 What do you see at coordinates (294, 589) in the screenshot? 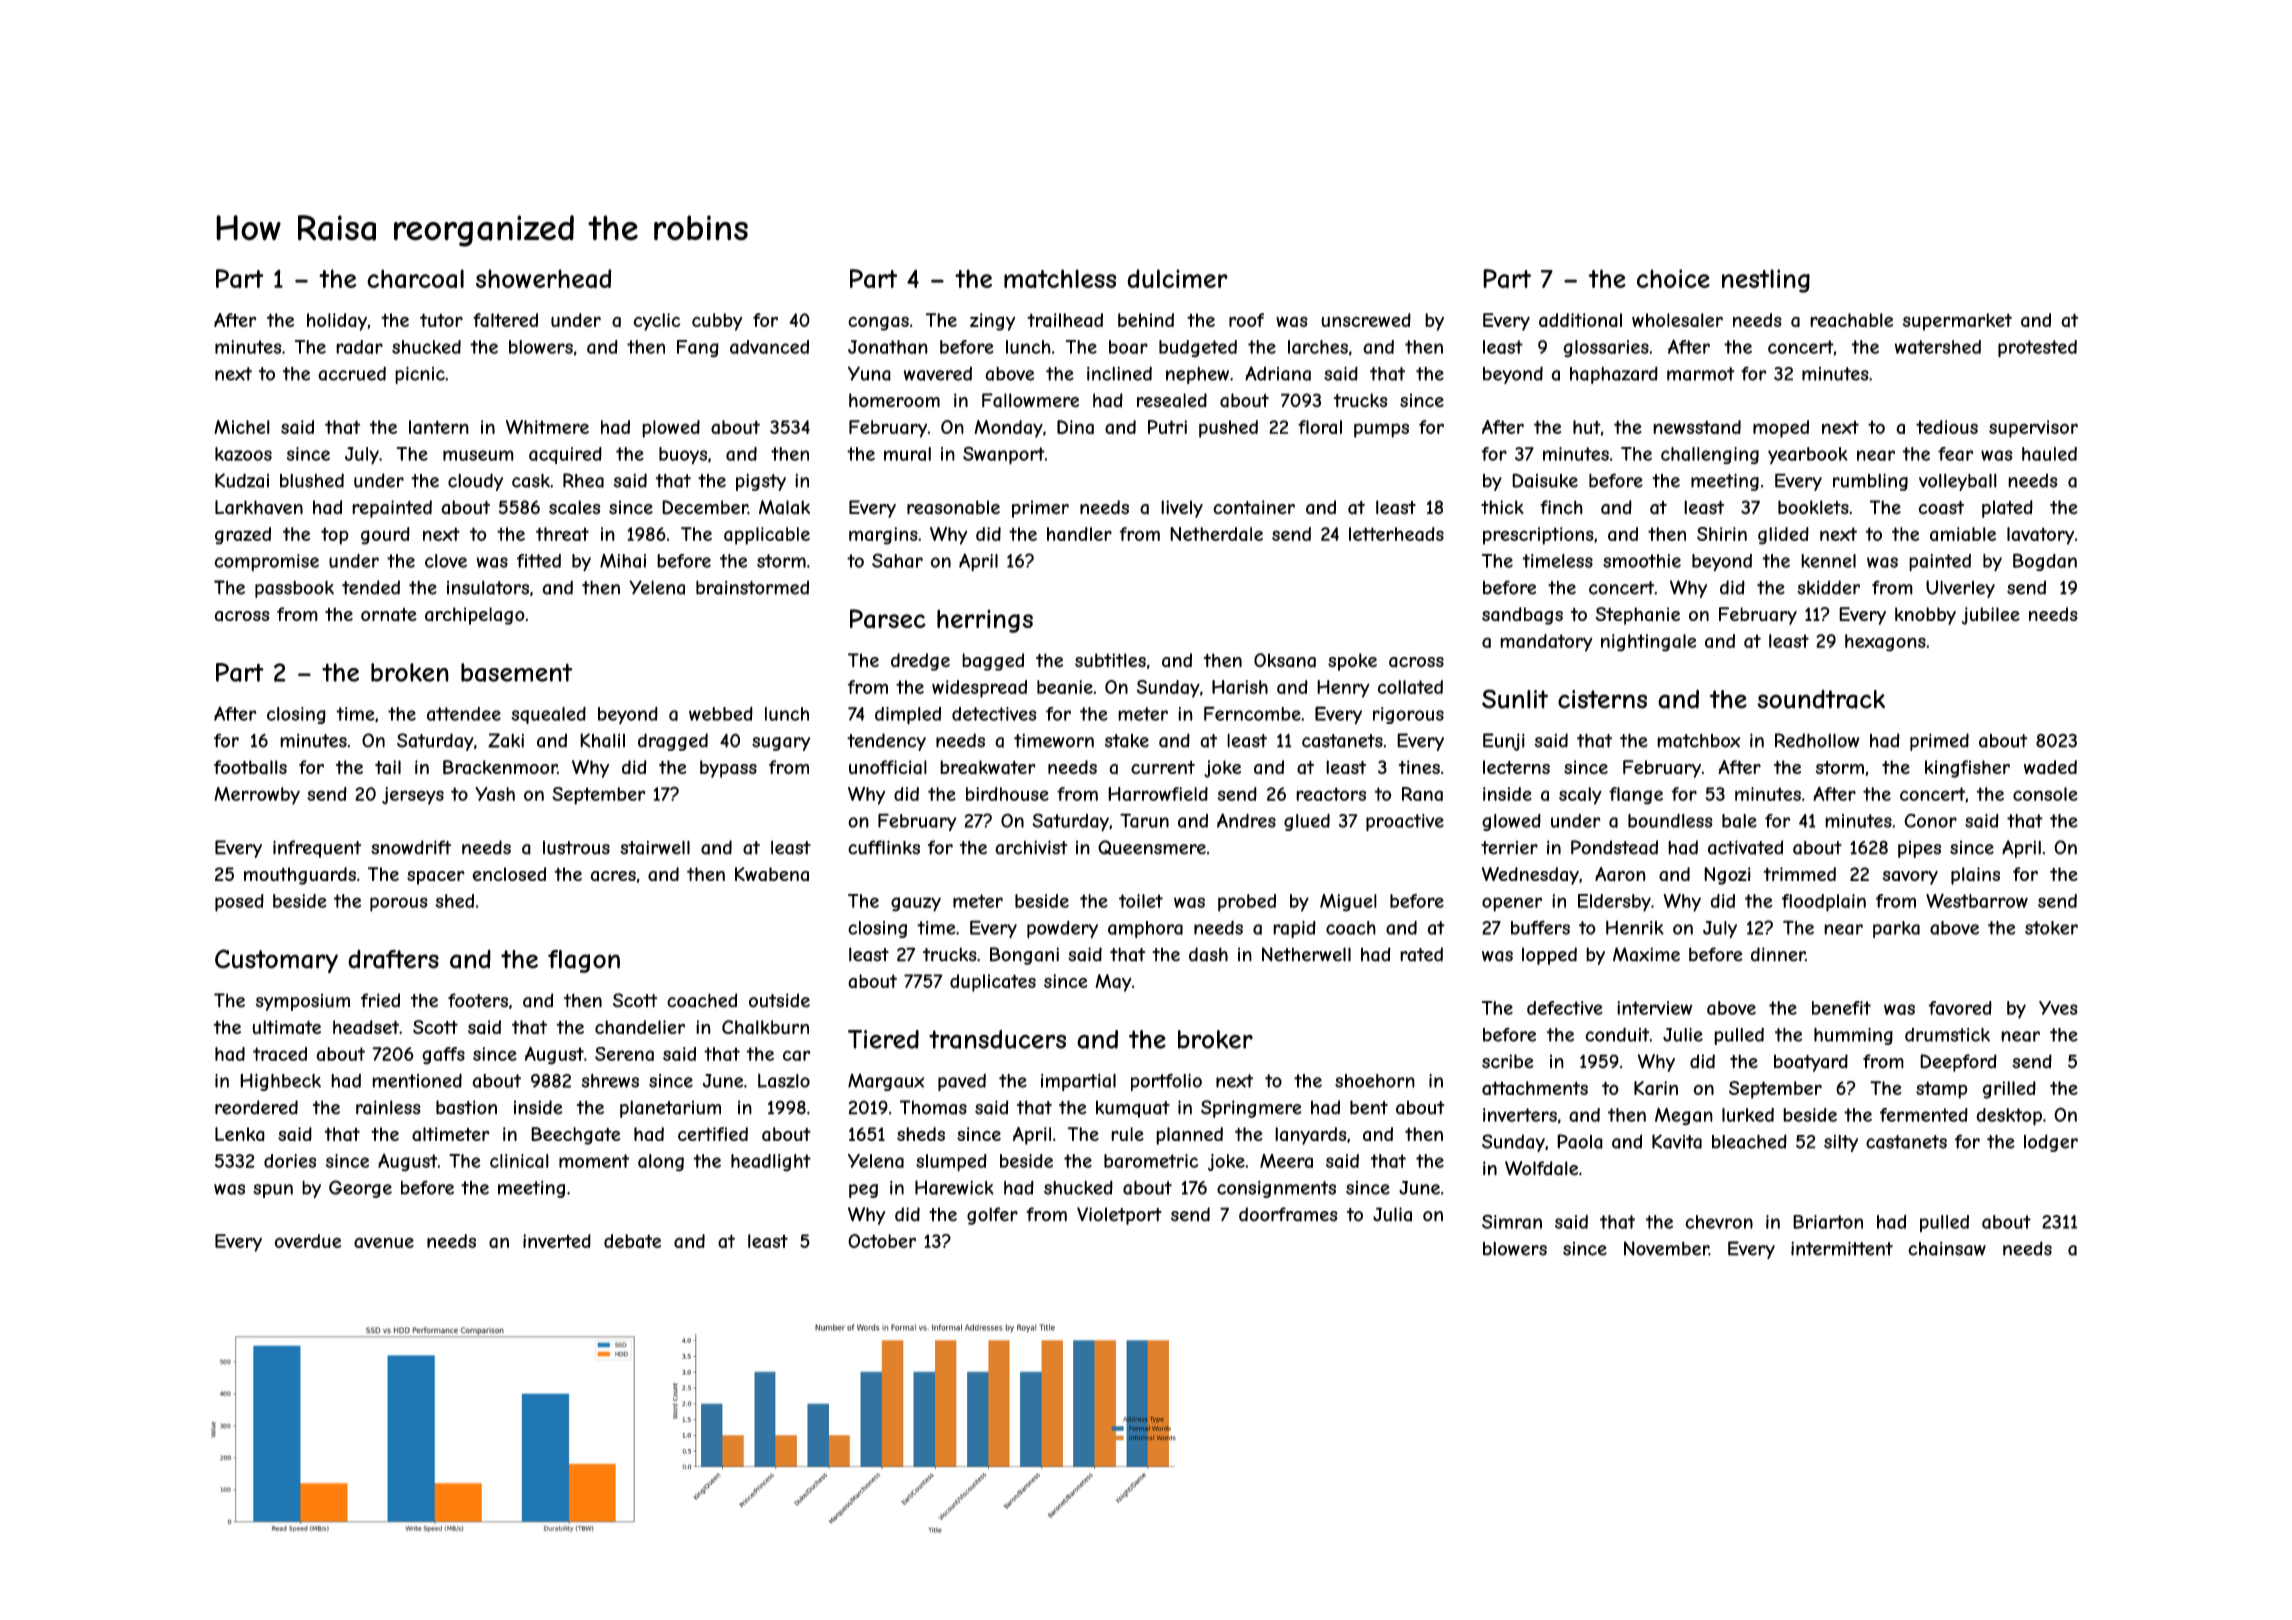
I see `passbook` at bounding box center [294, 589].
